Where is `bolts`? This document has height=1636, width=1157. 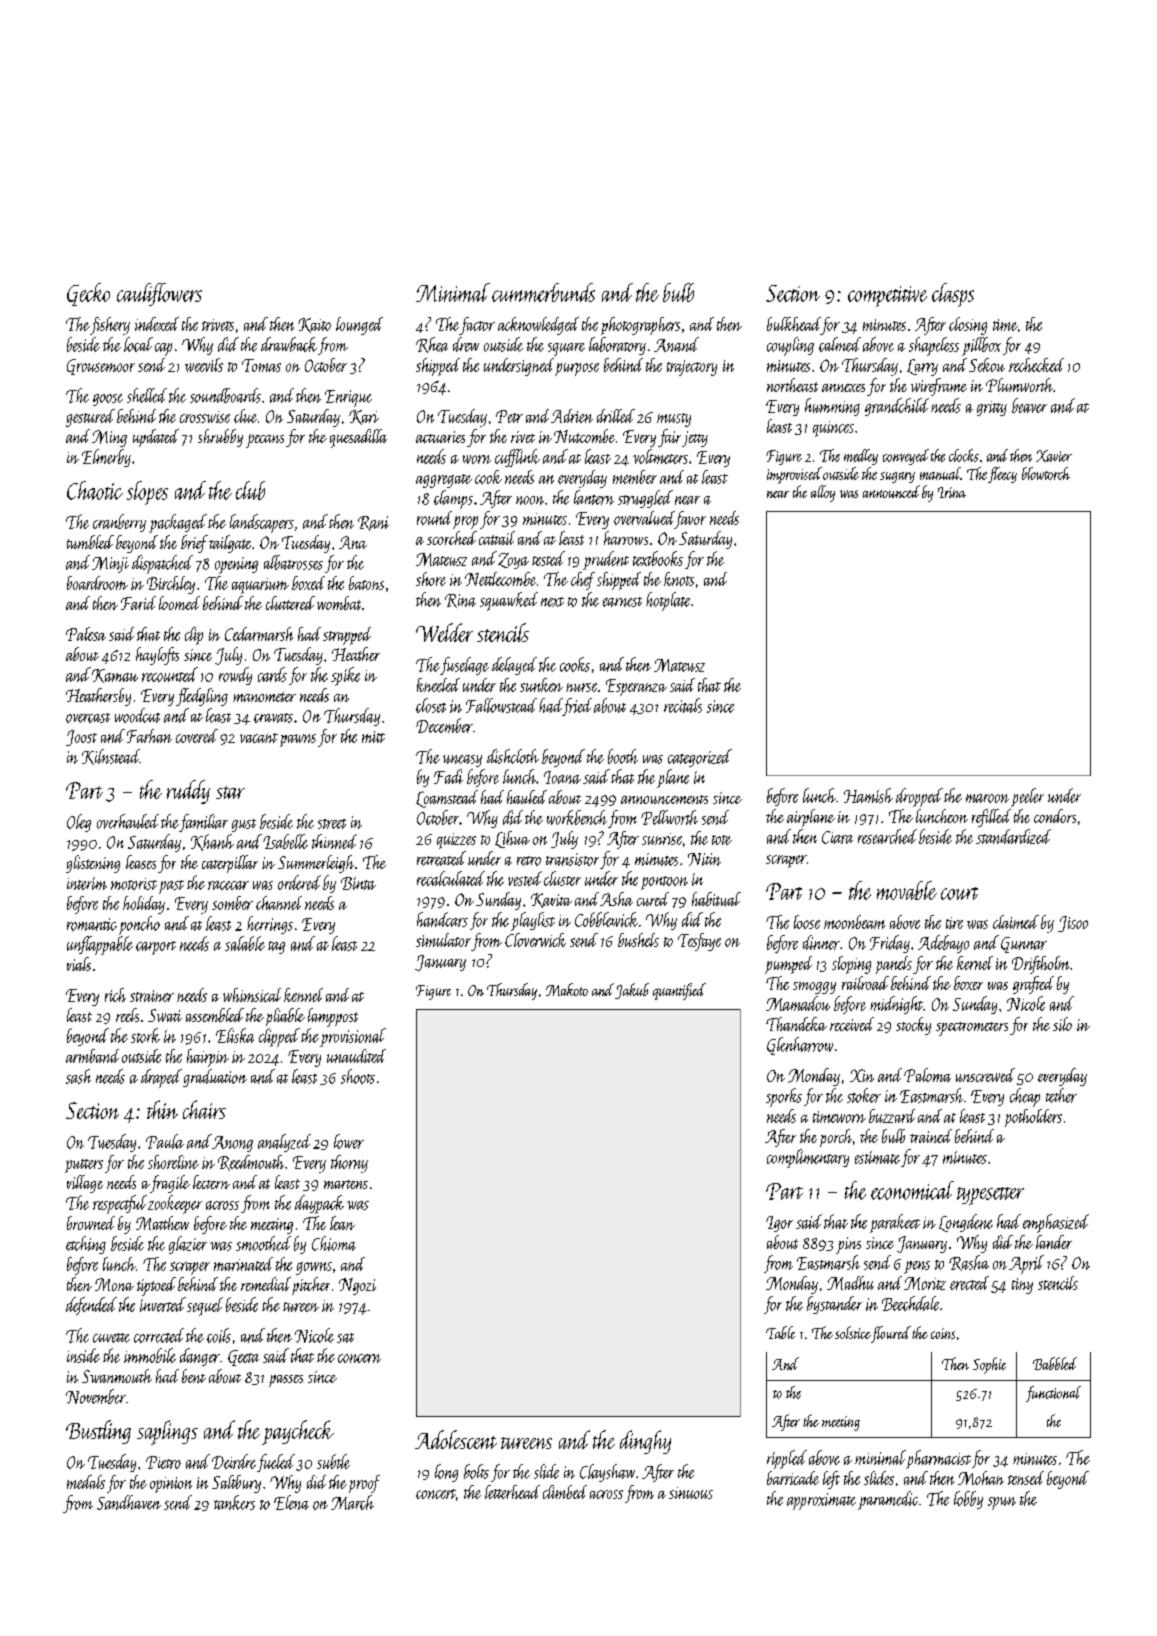
bolts is located at coordinates (476, 1471).
